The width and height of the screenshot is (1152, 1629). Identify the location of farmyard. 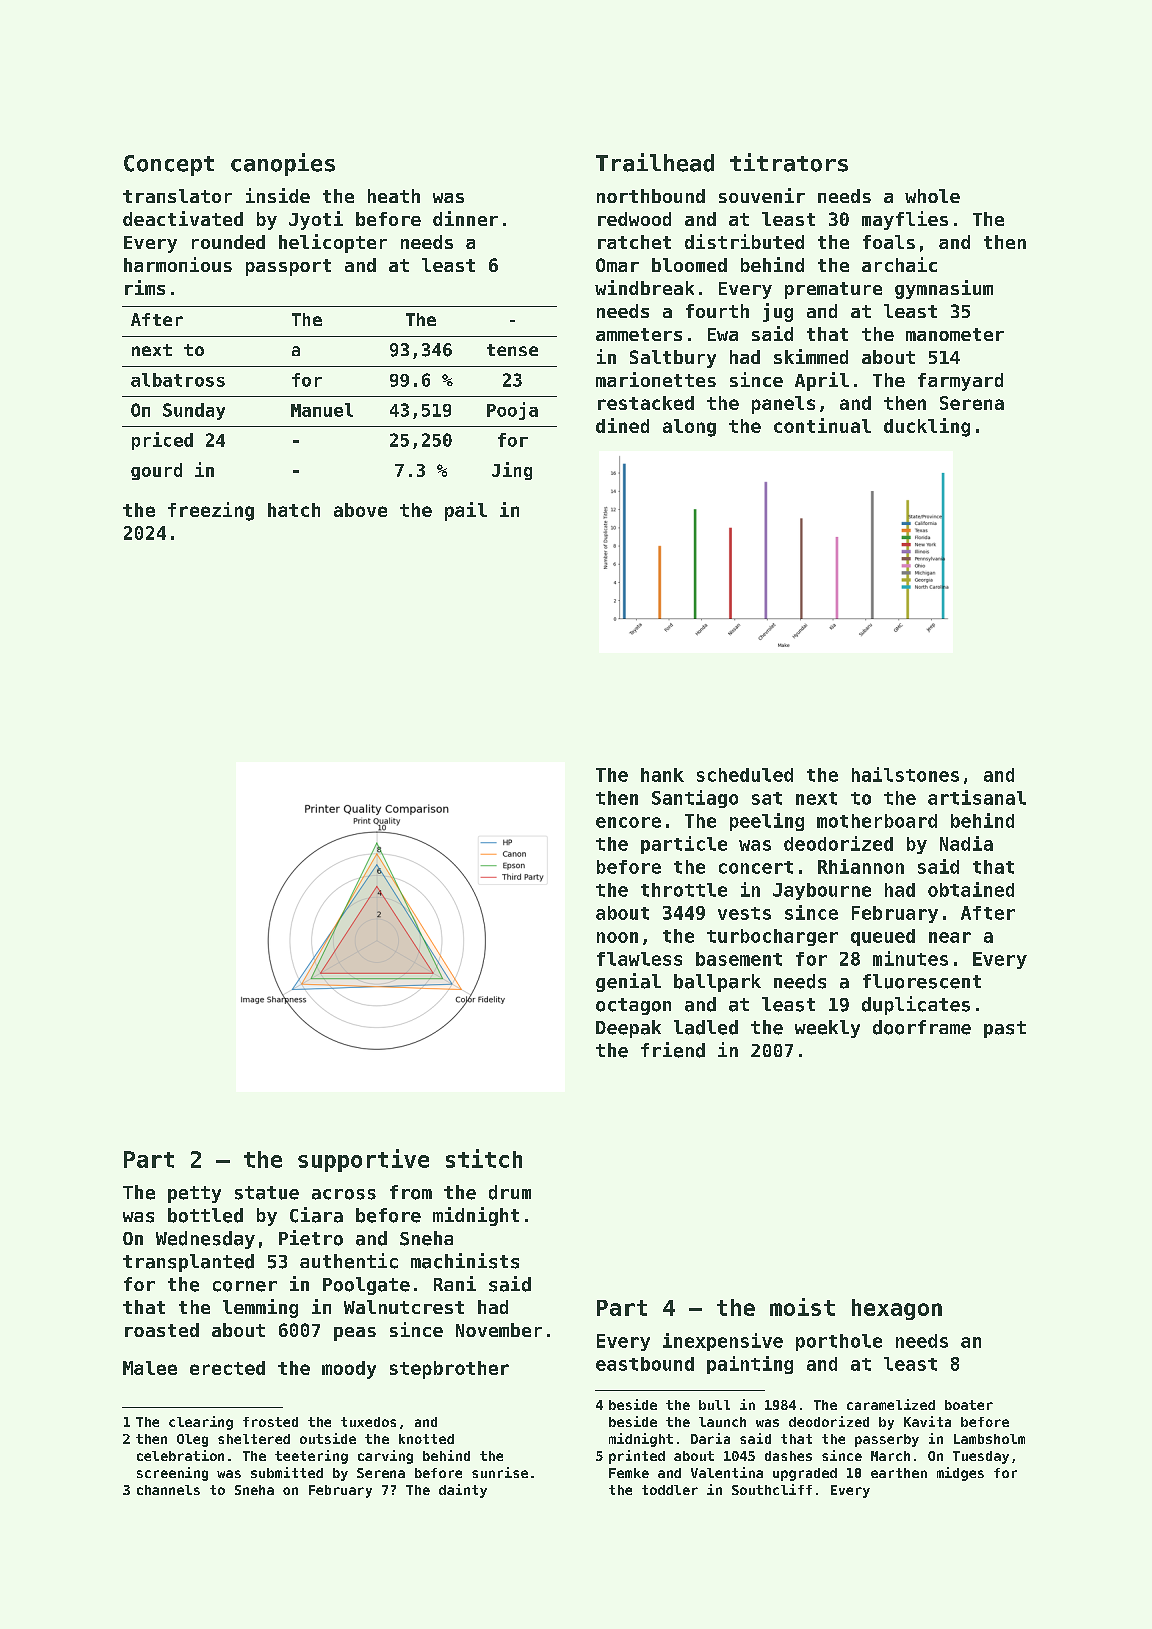
(960, 382).
